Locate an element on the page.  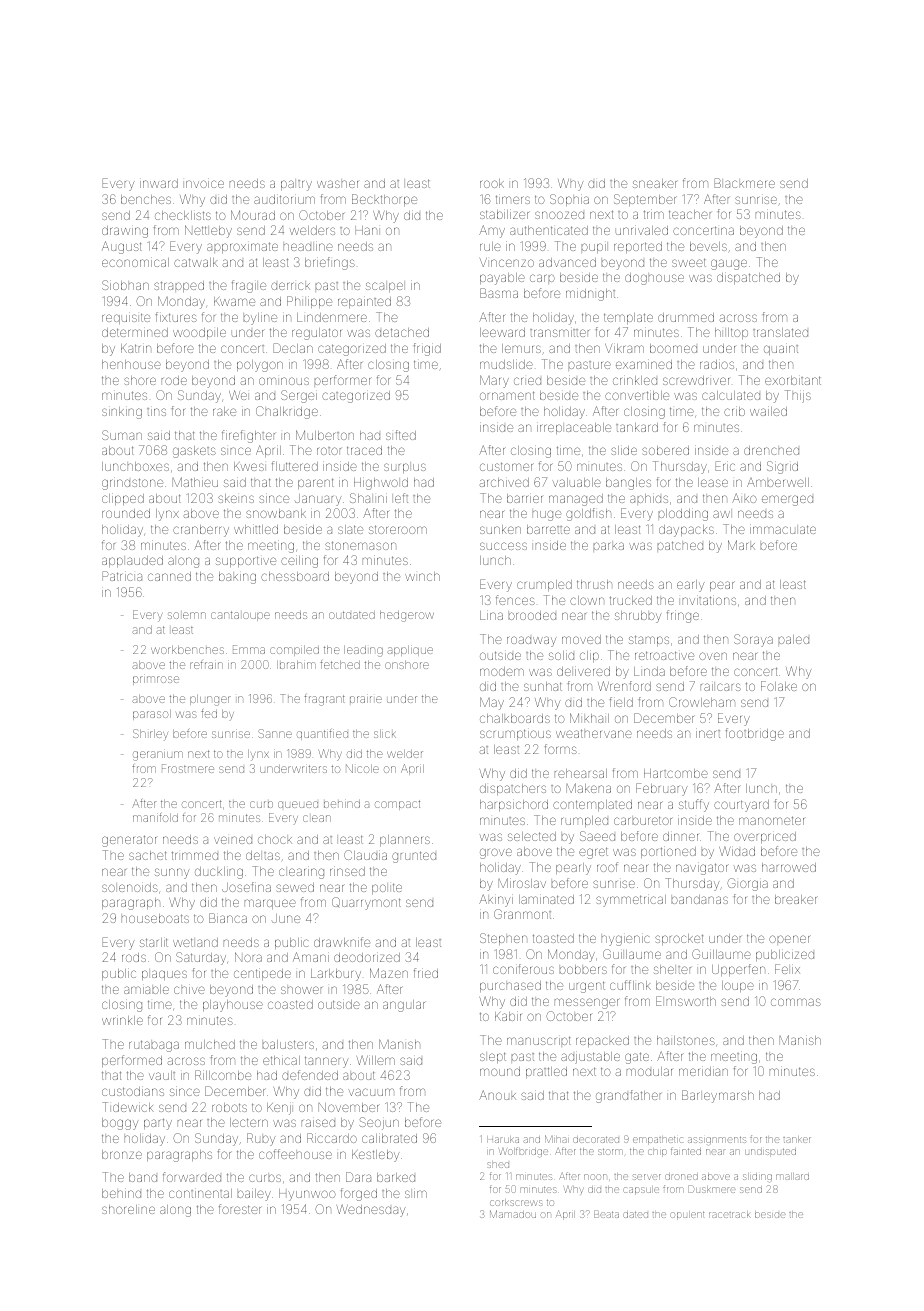
Patricia is located at coordinates (122, 576).
